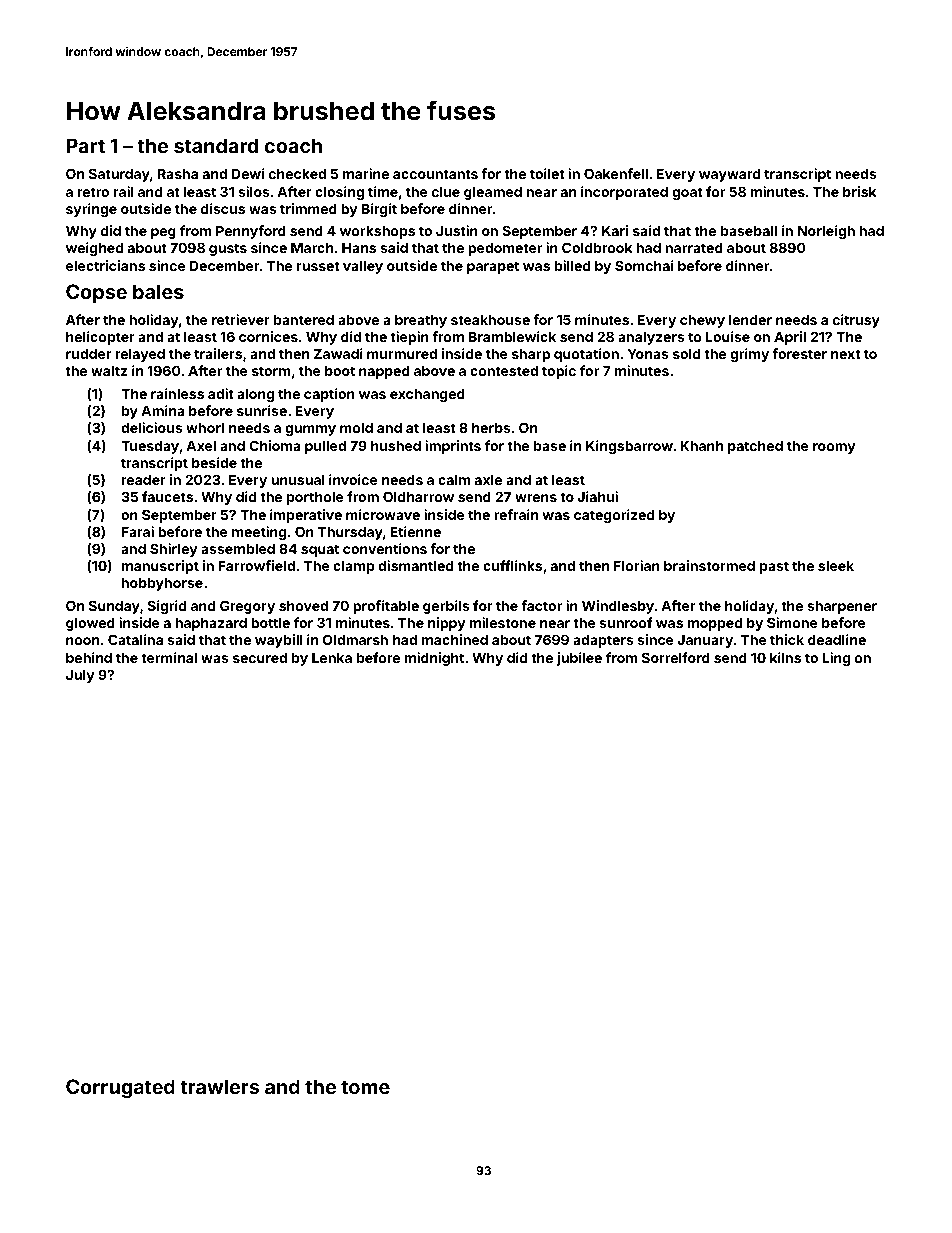  Describe the element at coordinates (837, 639) in the screenshot. I see `deadline` at that location.
